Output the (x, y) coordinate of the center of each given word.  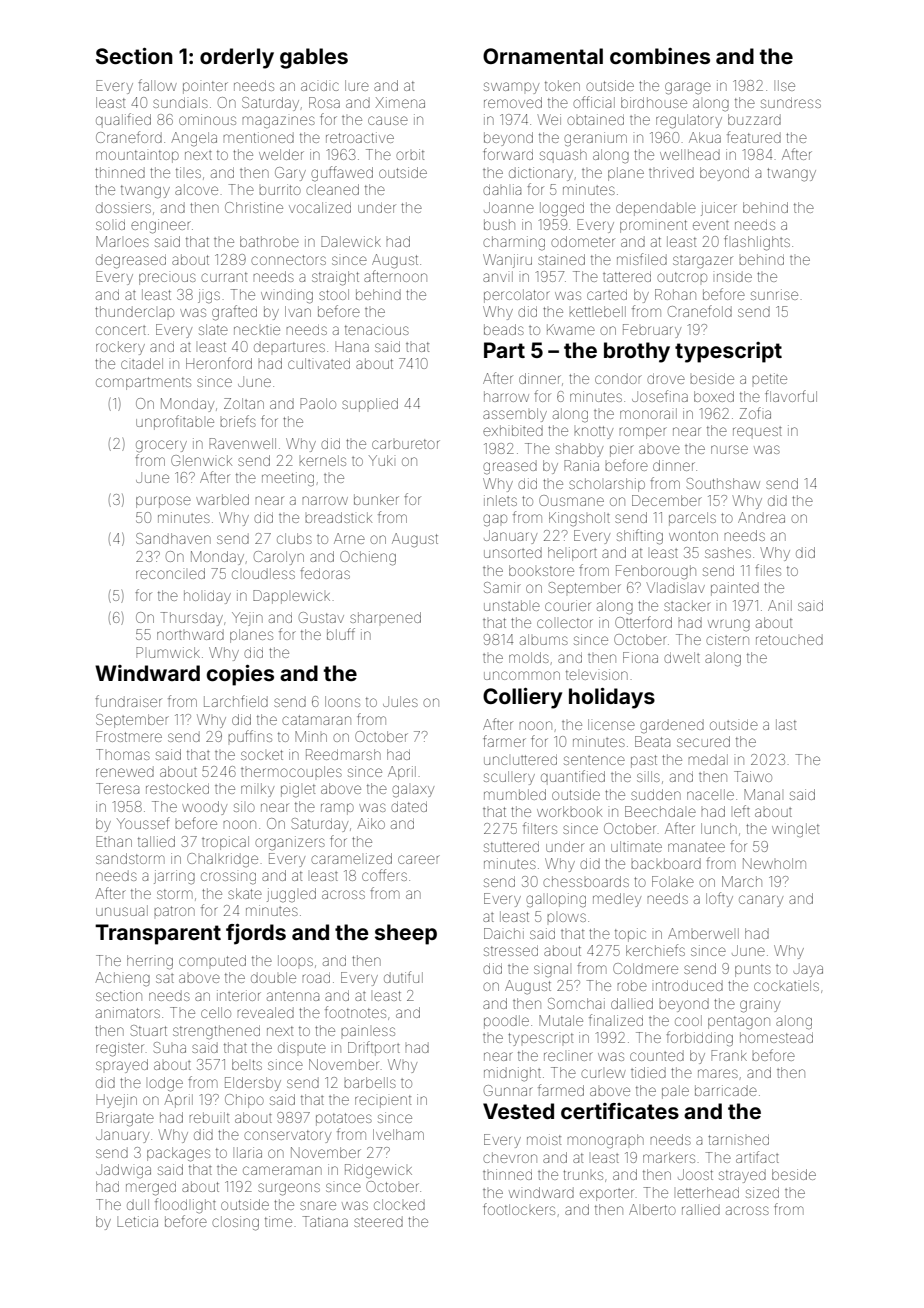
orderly (237, 58)
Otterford (643, 622)
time (278, 1221)
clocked (399, 1204)
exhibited (513, 430)
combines (660, 56)
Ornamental (543, 56)
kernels (322, 460)
